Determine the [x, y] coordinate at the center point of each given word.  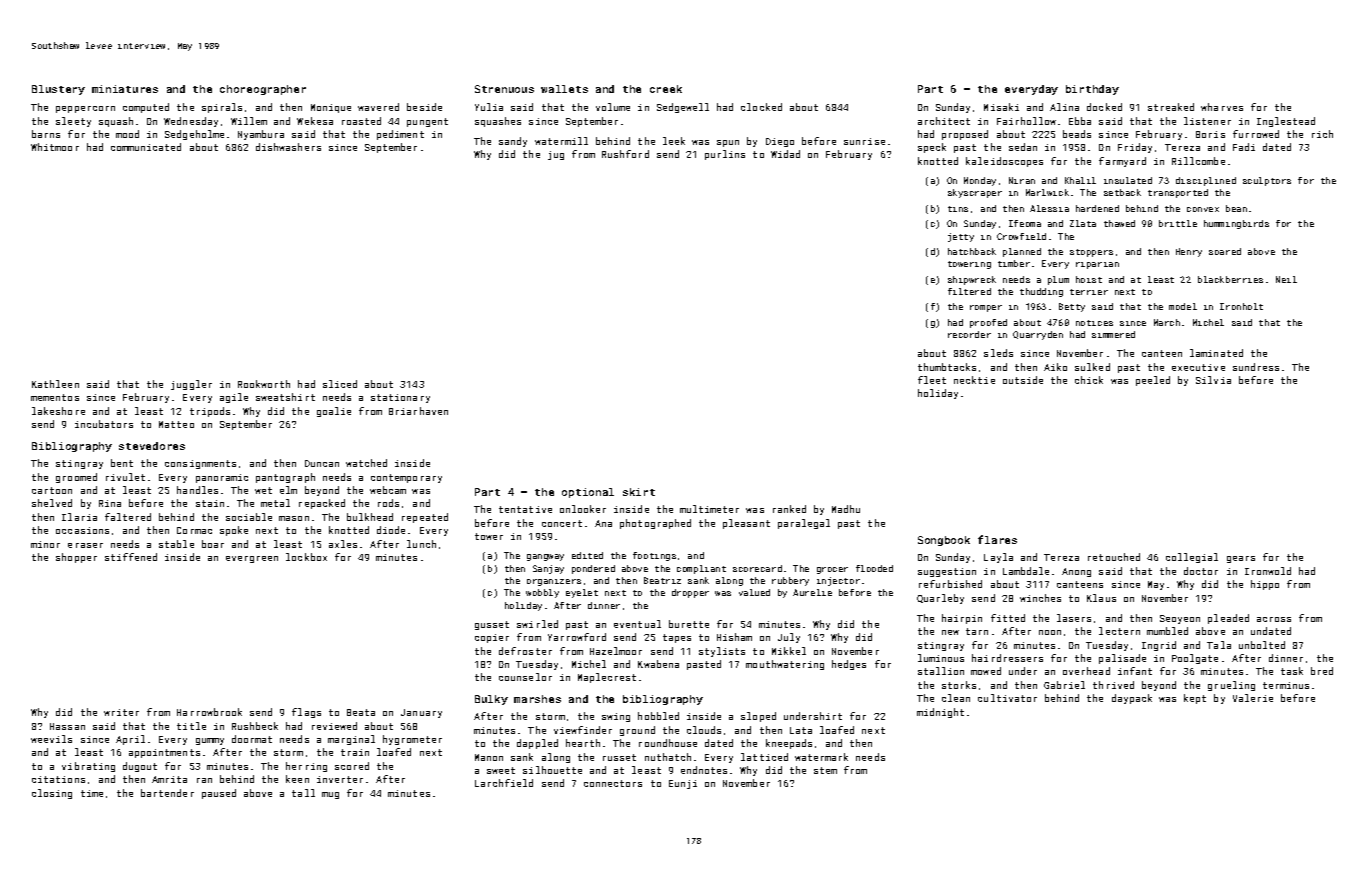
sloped [758, 717]
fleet [932, 380]
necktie [974, 380]
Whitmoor [55, 147]
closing [52, 794]
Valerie [1253, 698]
